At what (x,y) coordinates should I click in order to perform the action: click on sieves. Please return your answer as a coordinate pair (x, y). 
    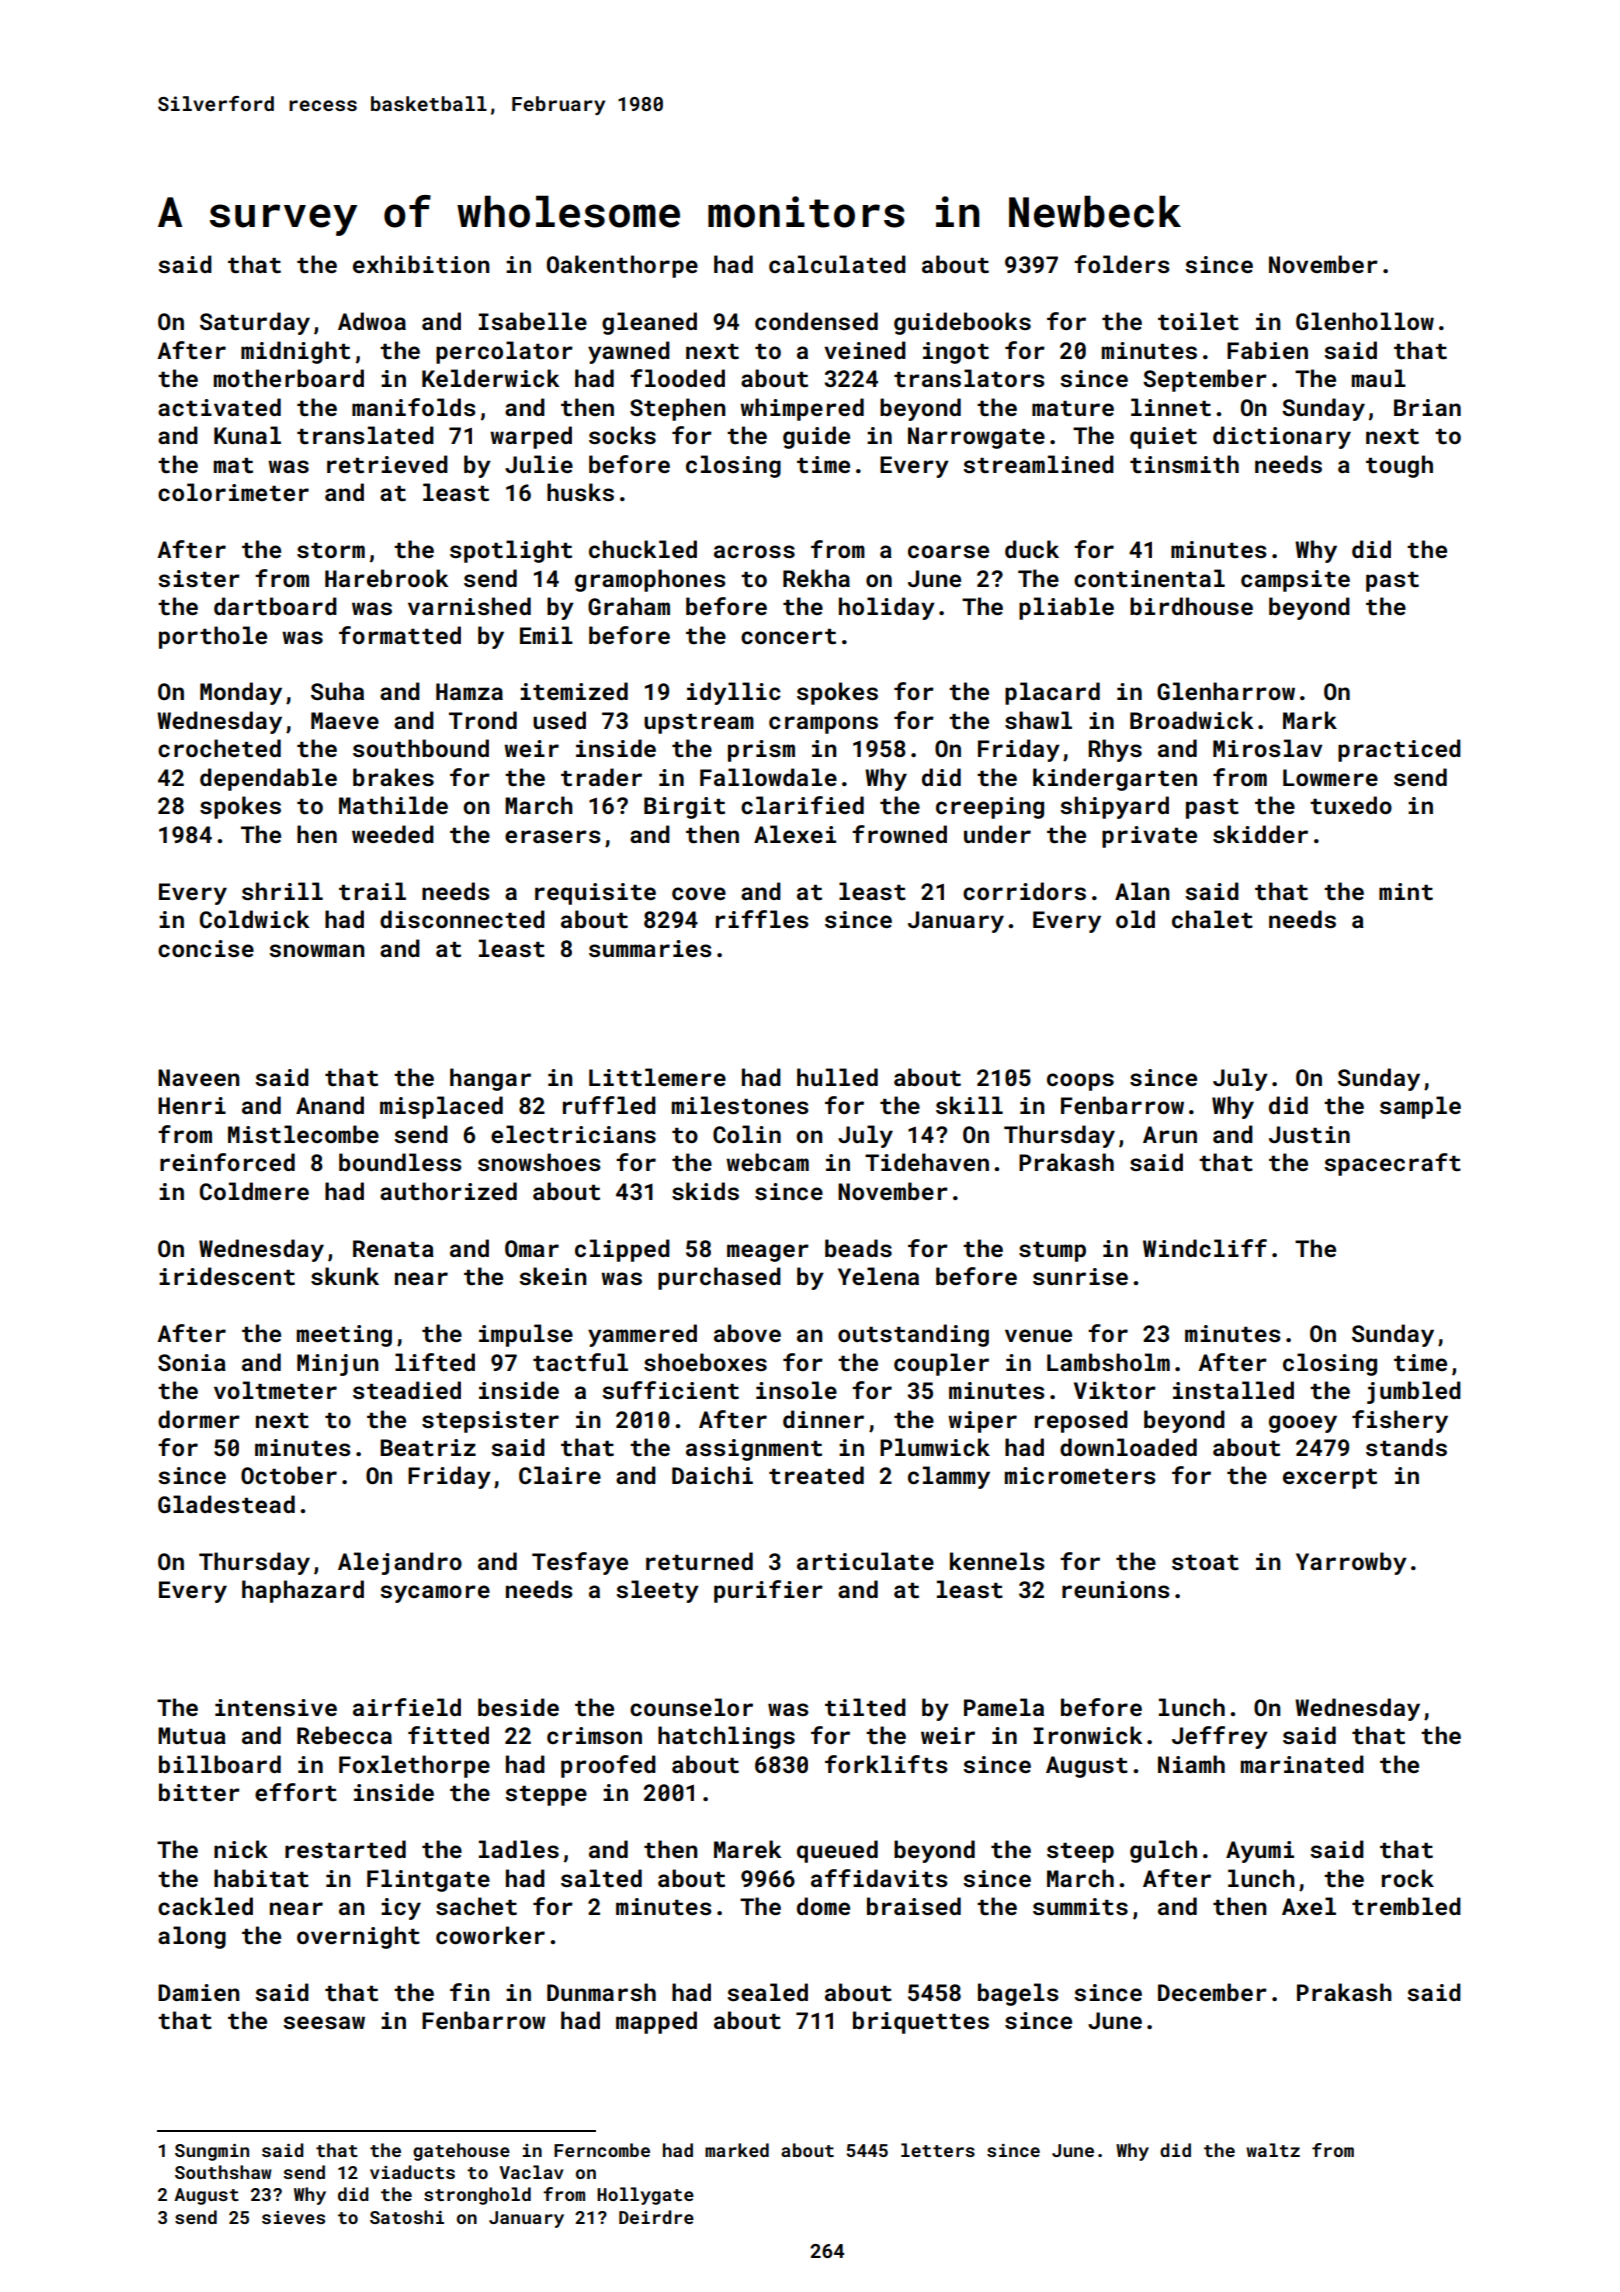
    Looking at the image, I should click on (293, 2217).
